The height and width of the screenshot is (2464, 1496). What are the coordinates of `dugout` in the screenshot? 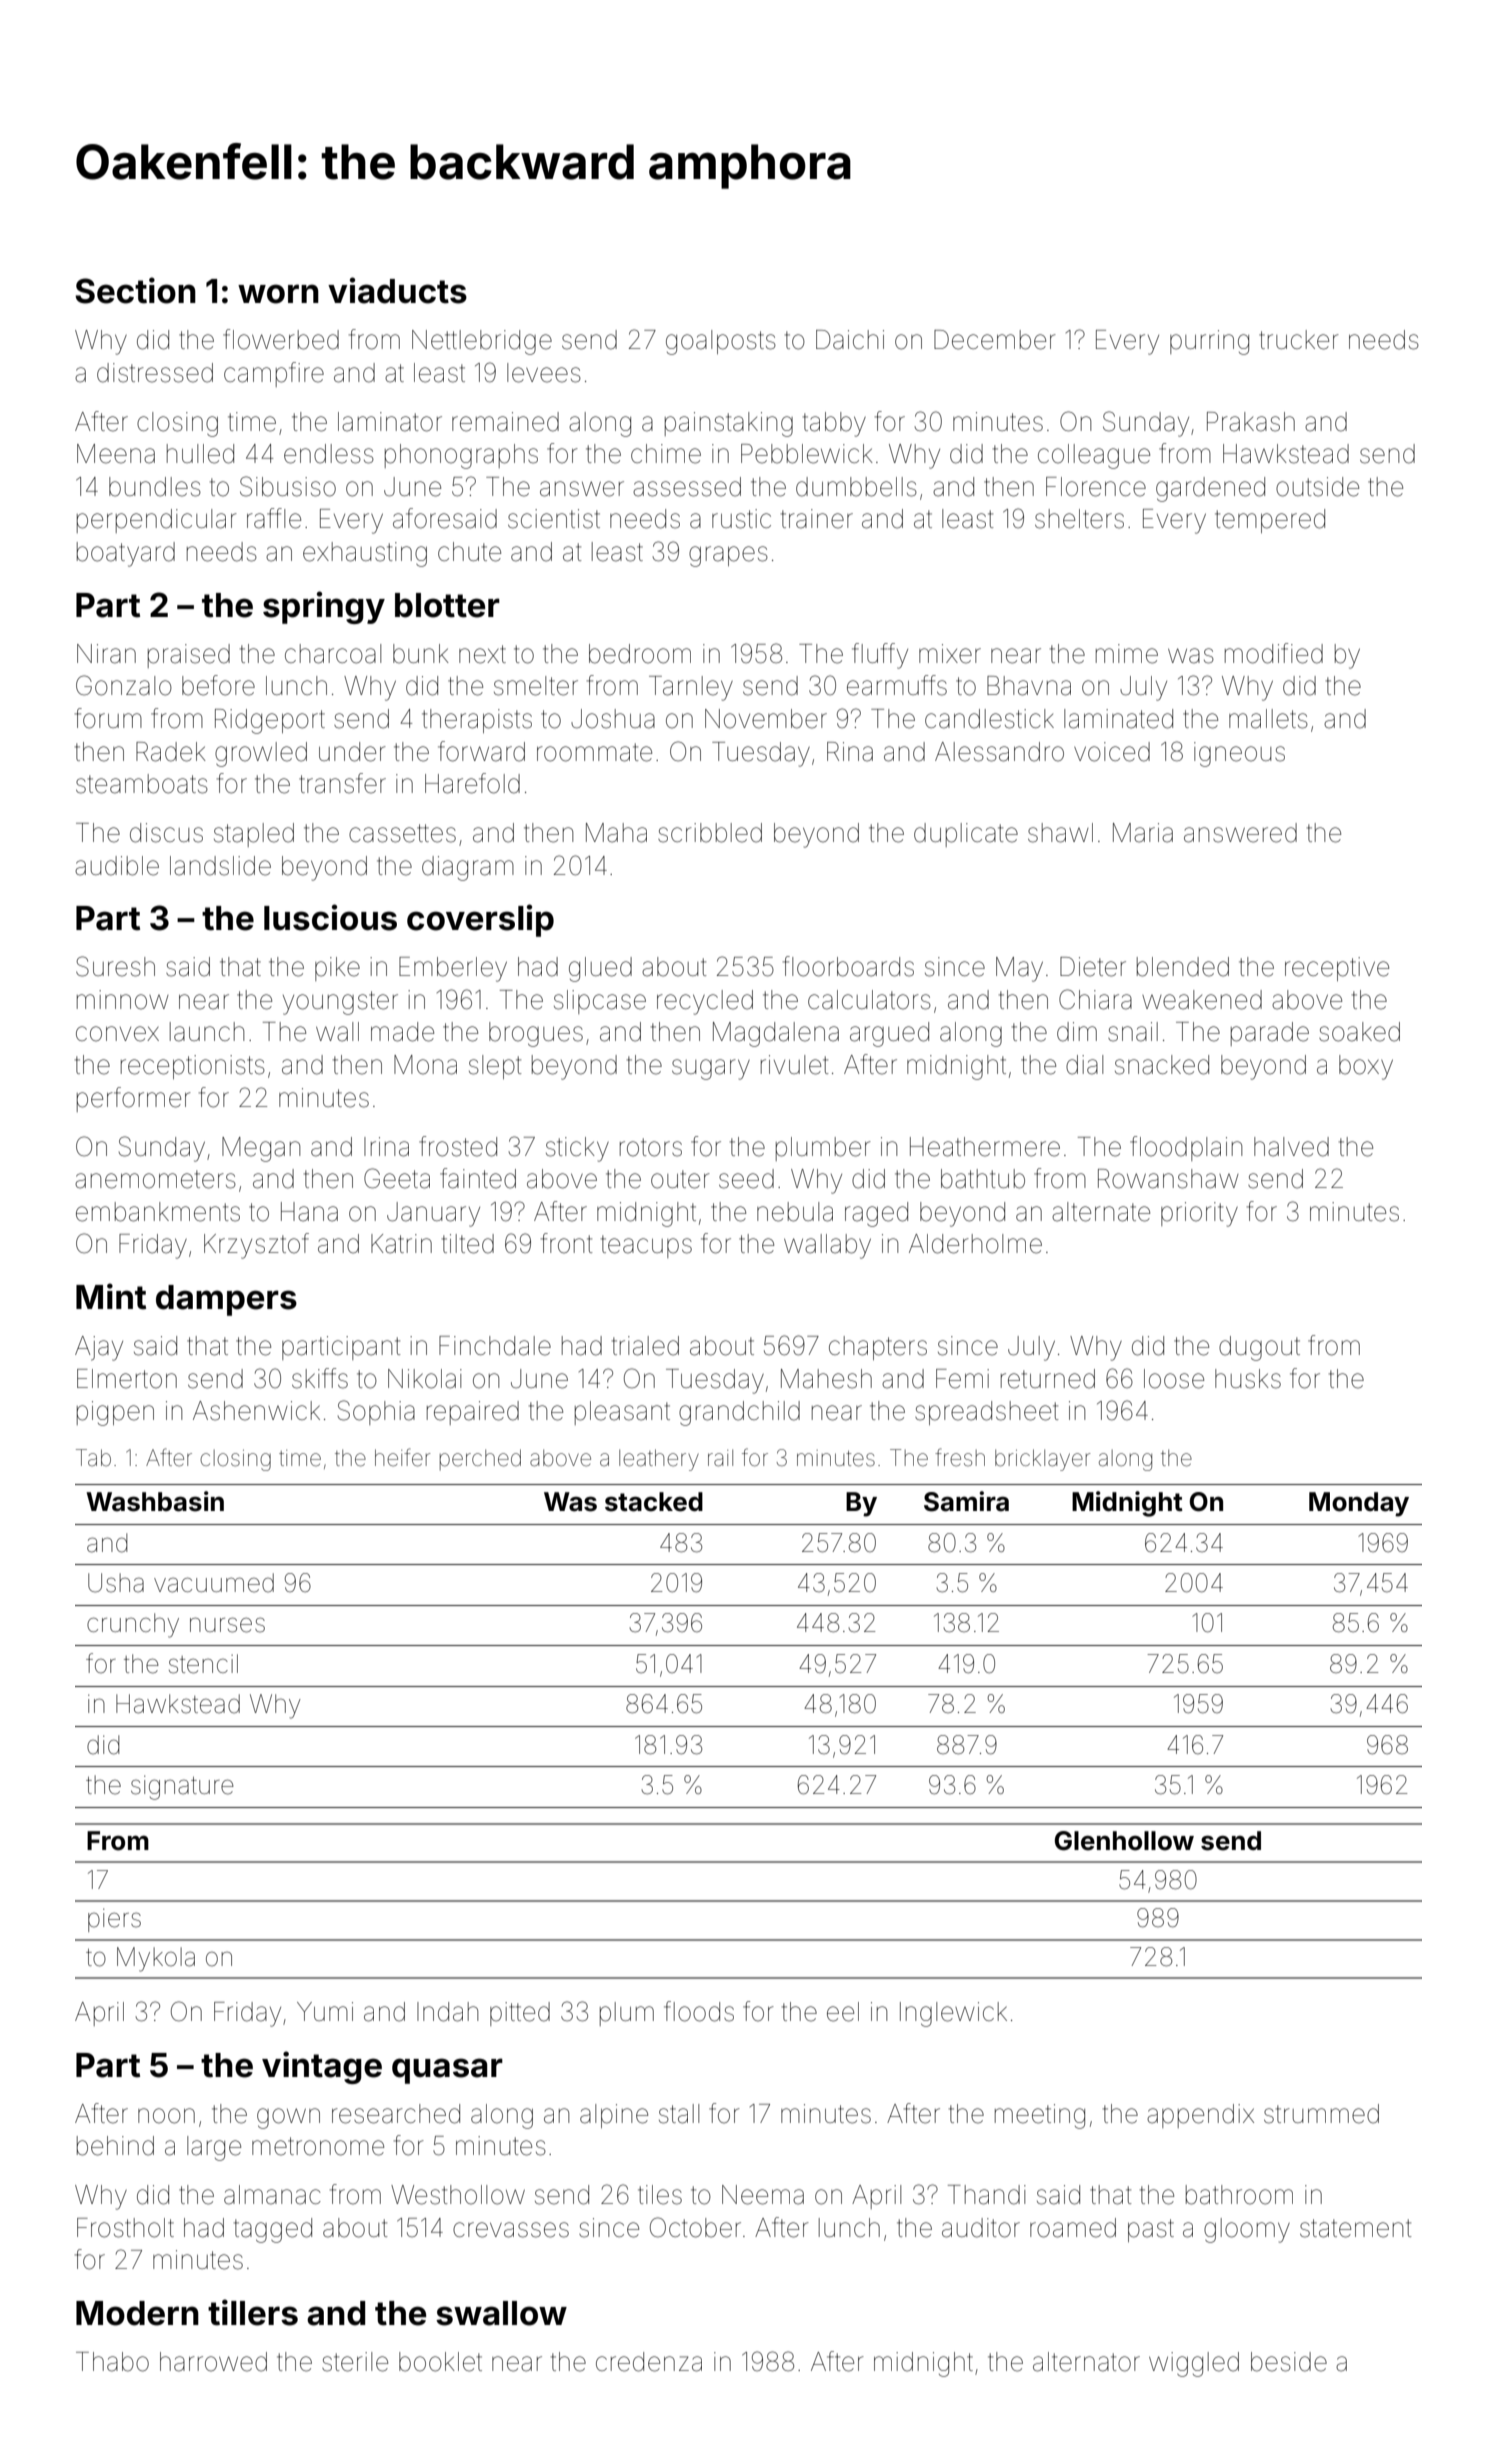 It's located at (1259, 1348).
